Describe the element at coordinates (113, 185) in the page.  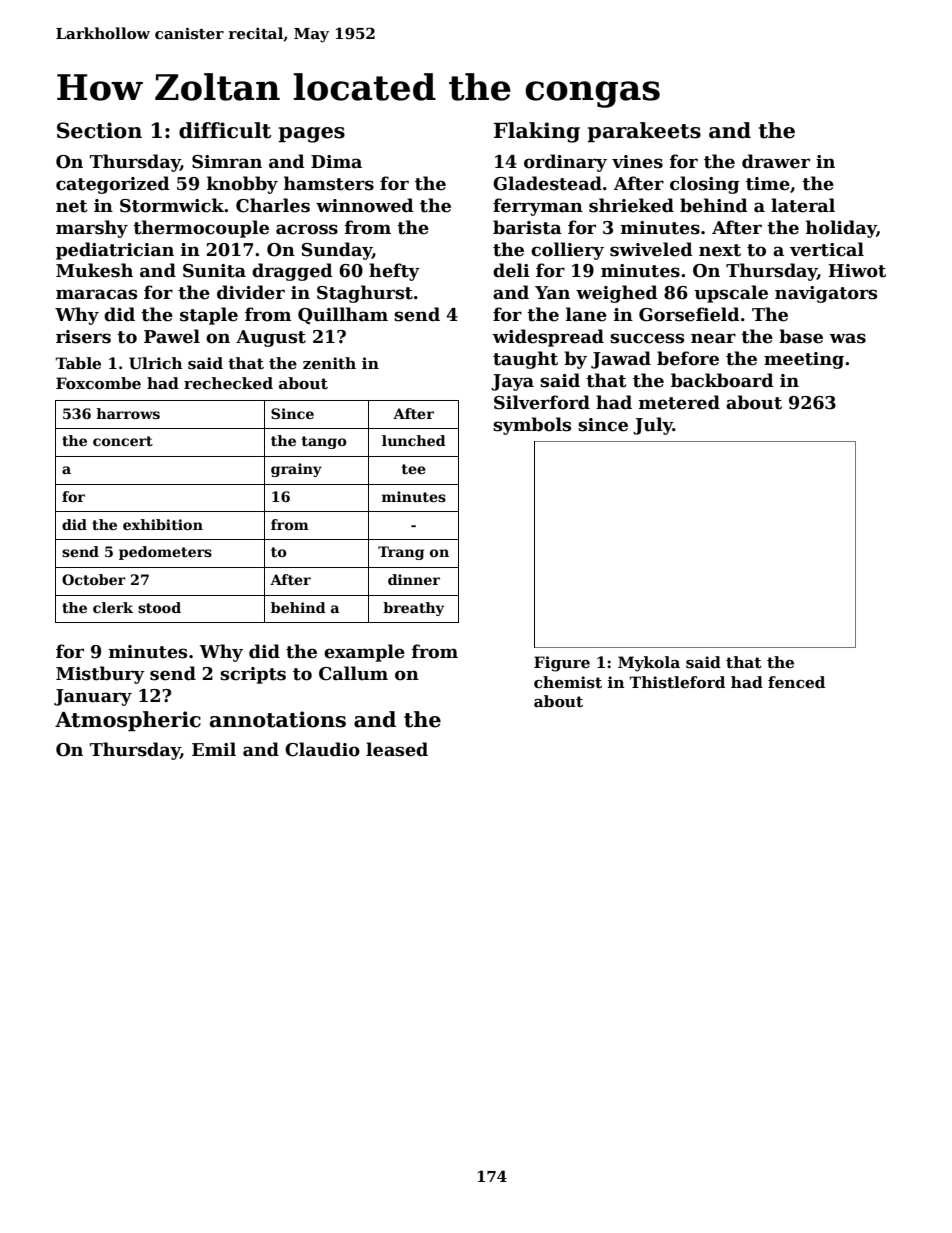
I see `categorized` at that location.
